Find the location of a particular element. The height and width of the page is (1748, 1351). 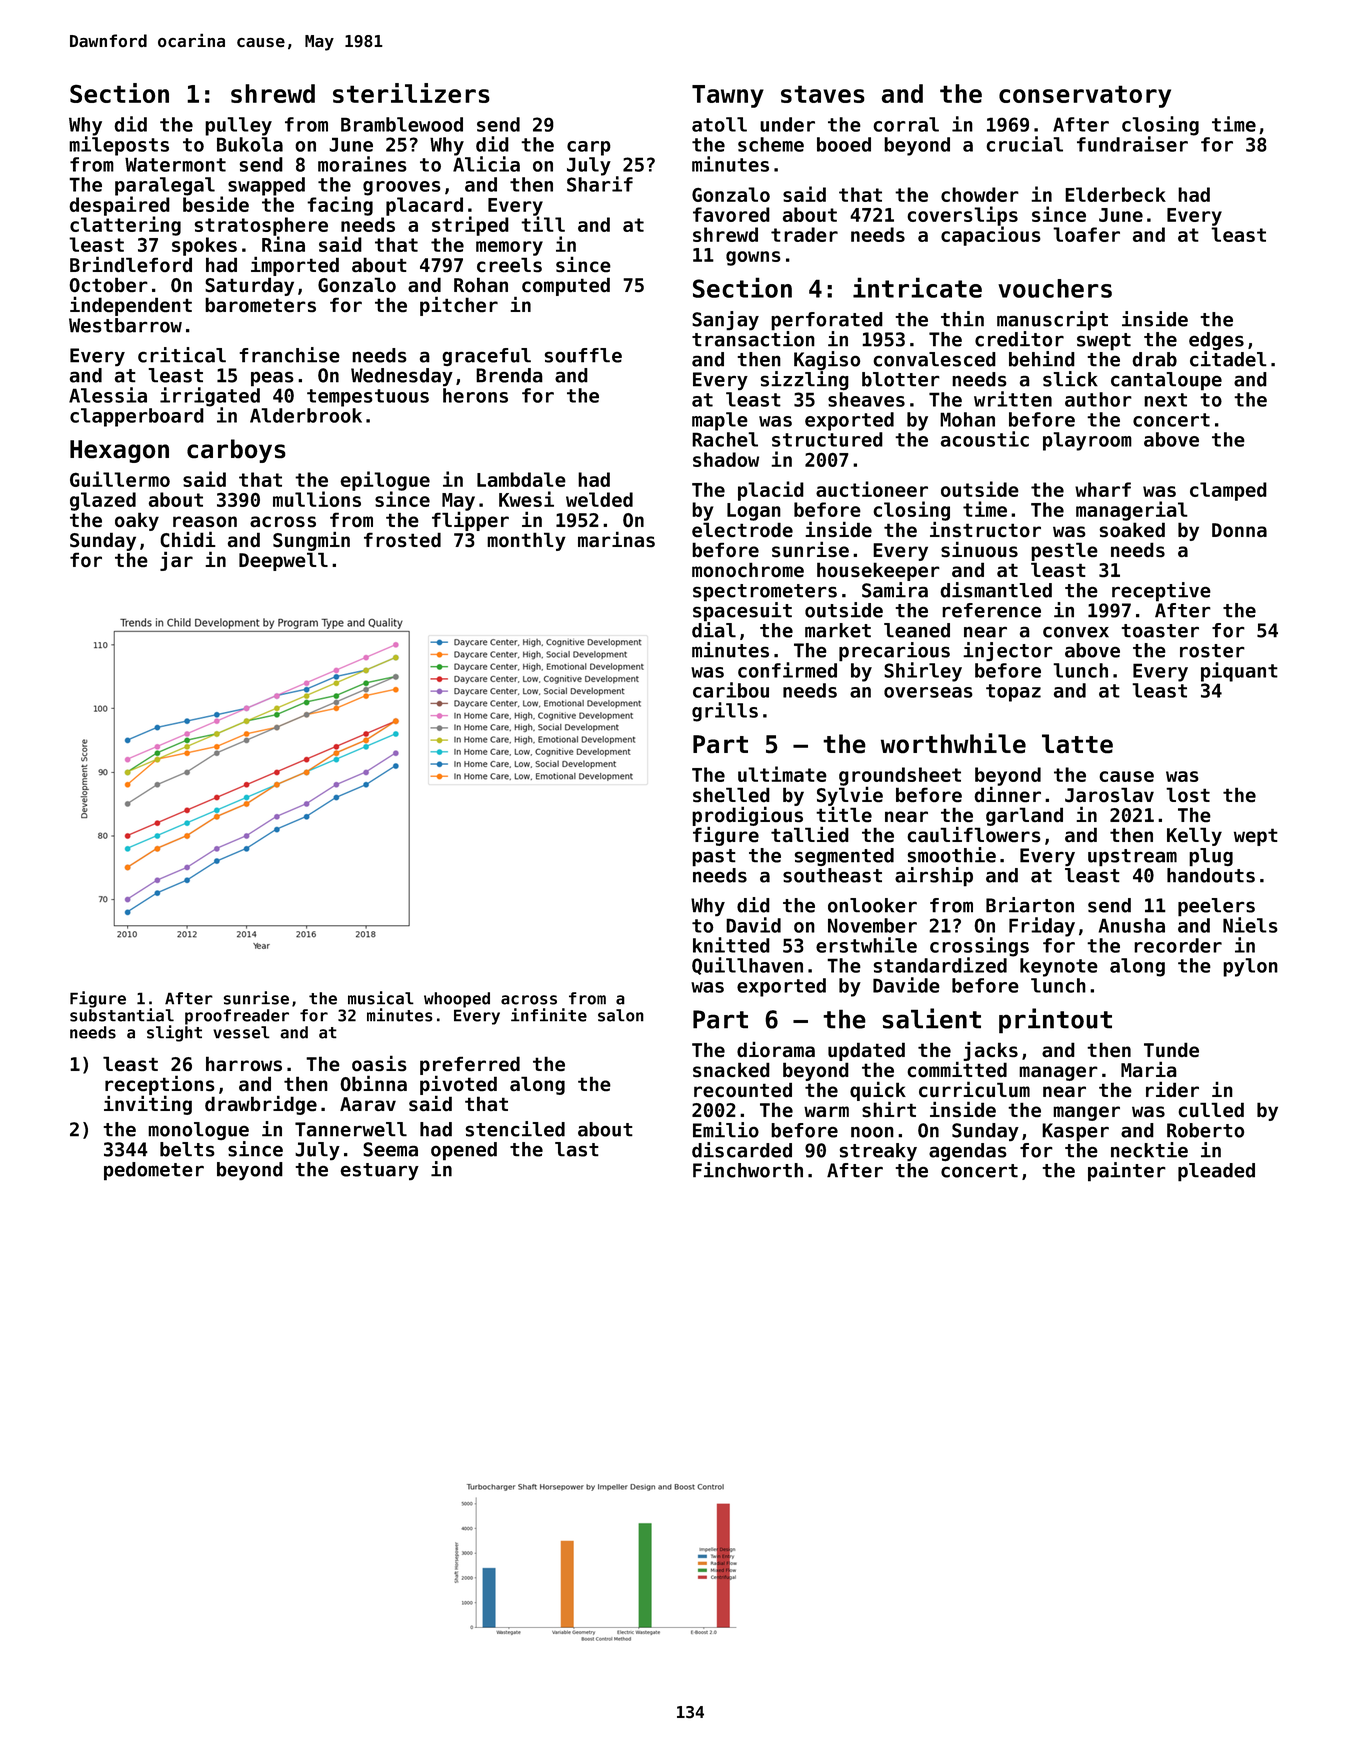

auctioneer is located at coordinates (872, 489).
